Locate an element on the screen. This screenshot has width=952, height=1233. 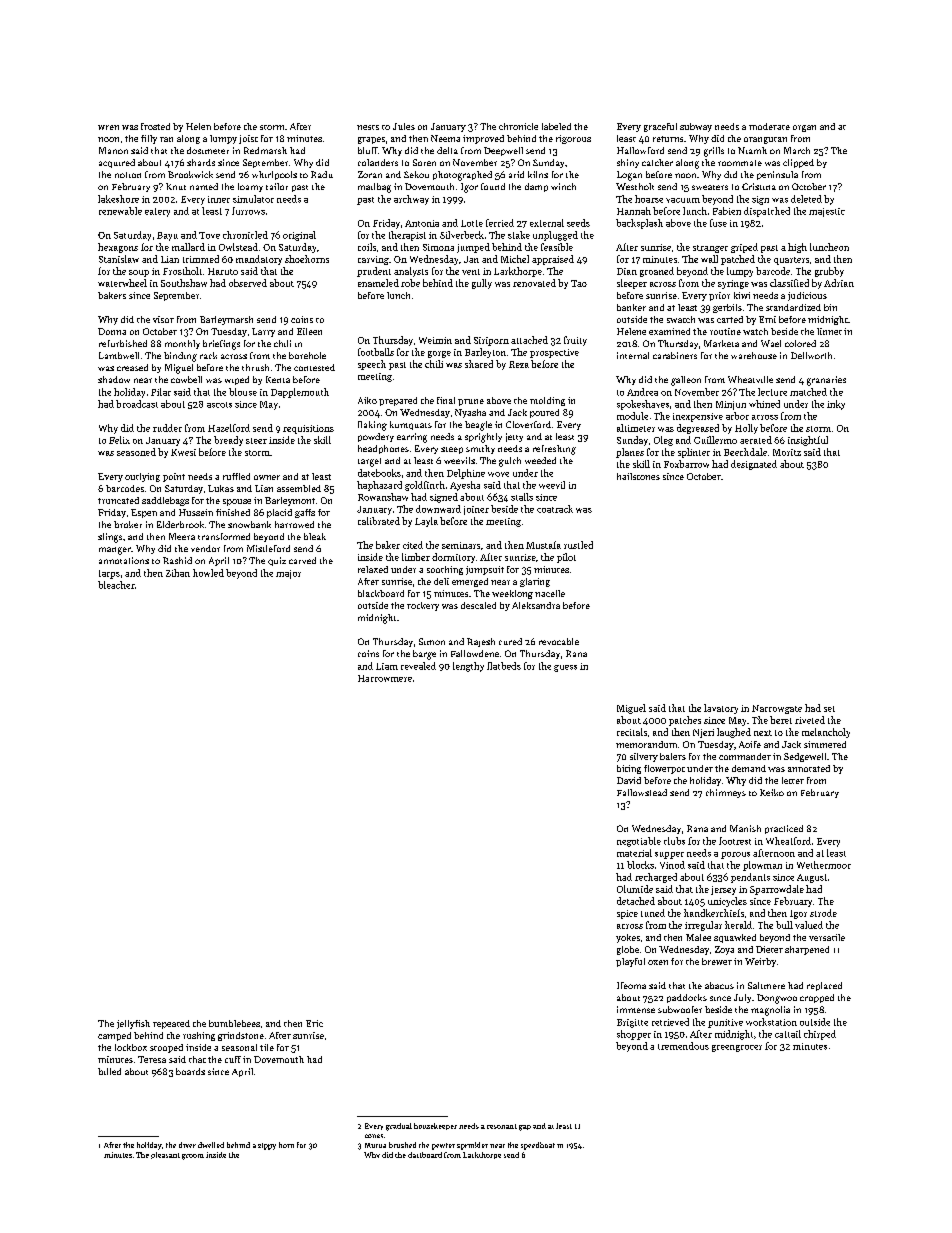
dwelled is located at coordinates (211, 1145).
